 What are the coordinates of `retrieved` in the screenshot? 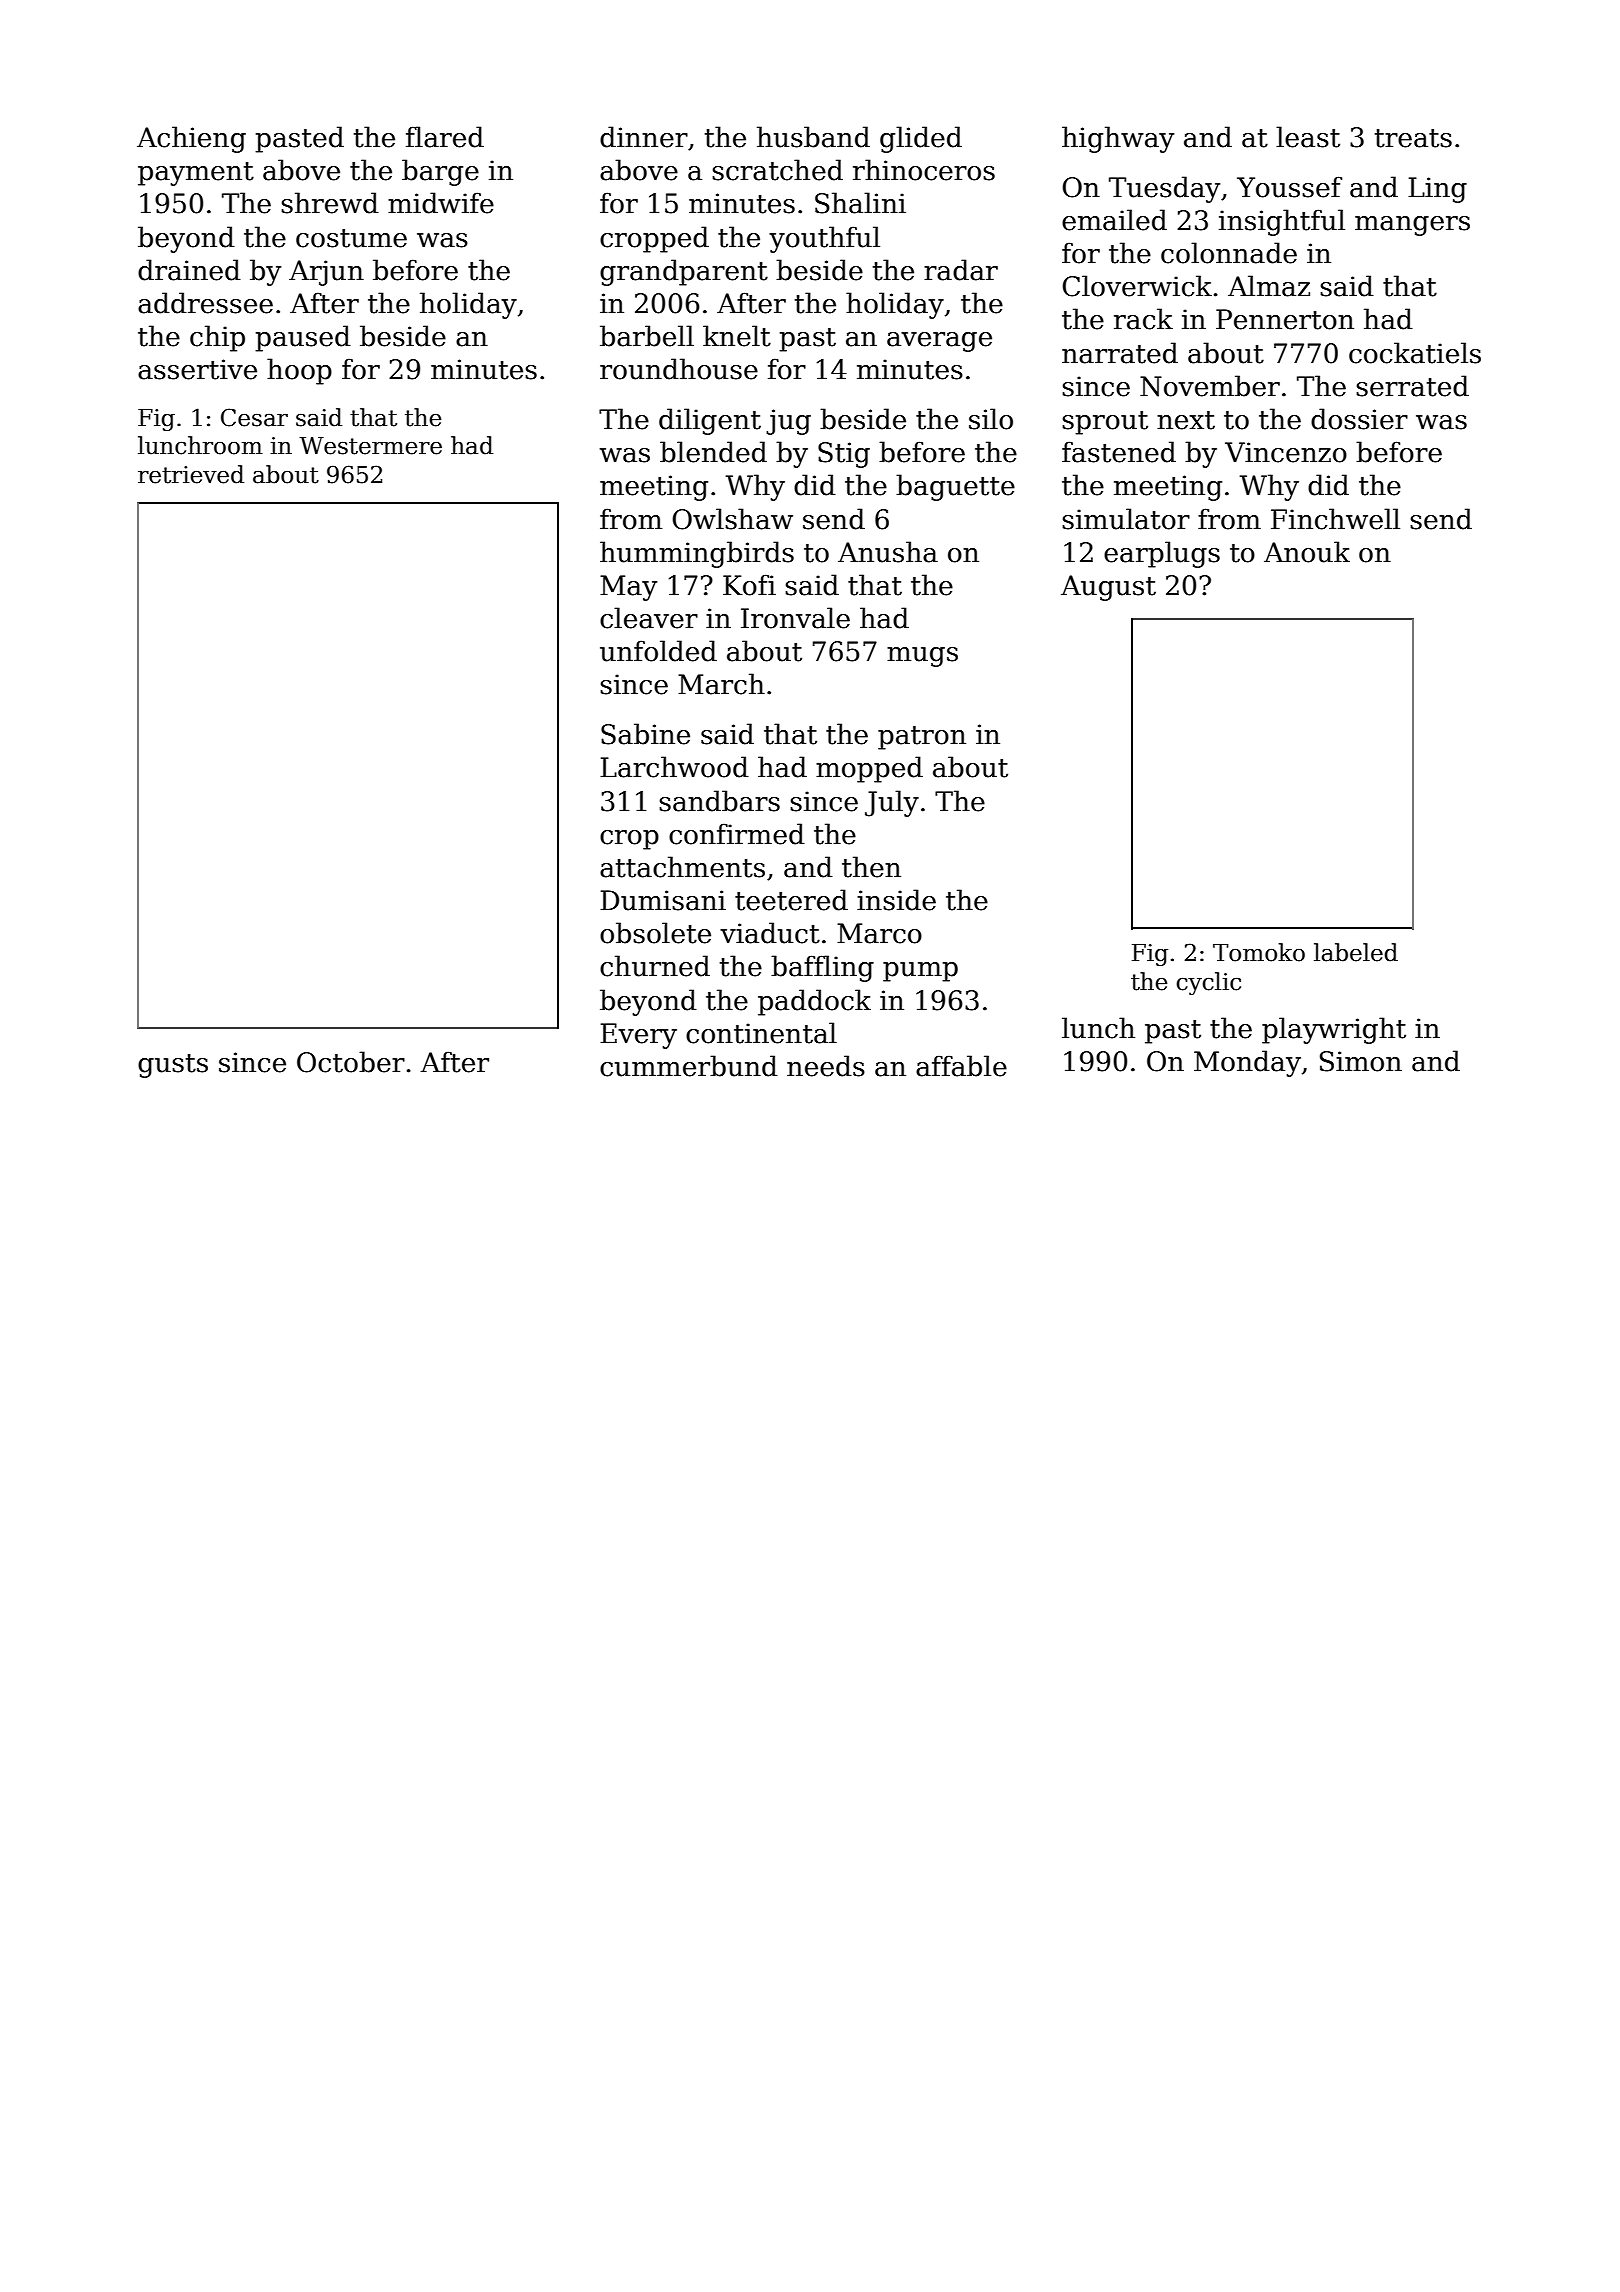 It's located at (191, 474).
